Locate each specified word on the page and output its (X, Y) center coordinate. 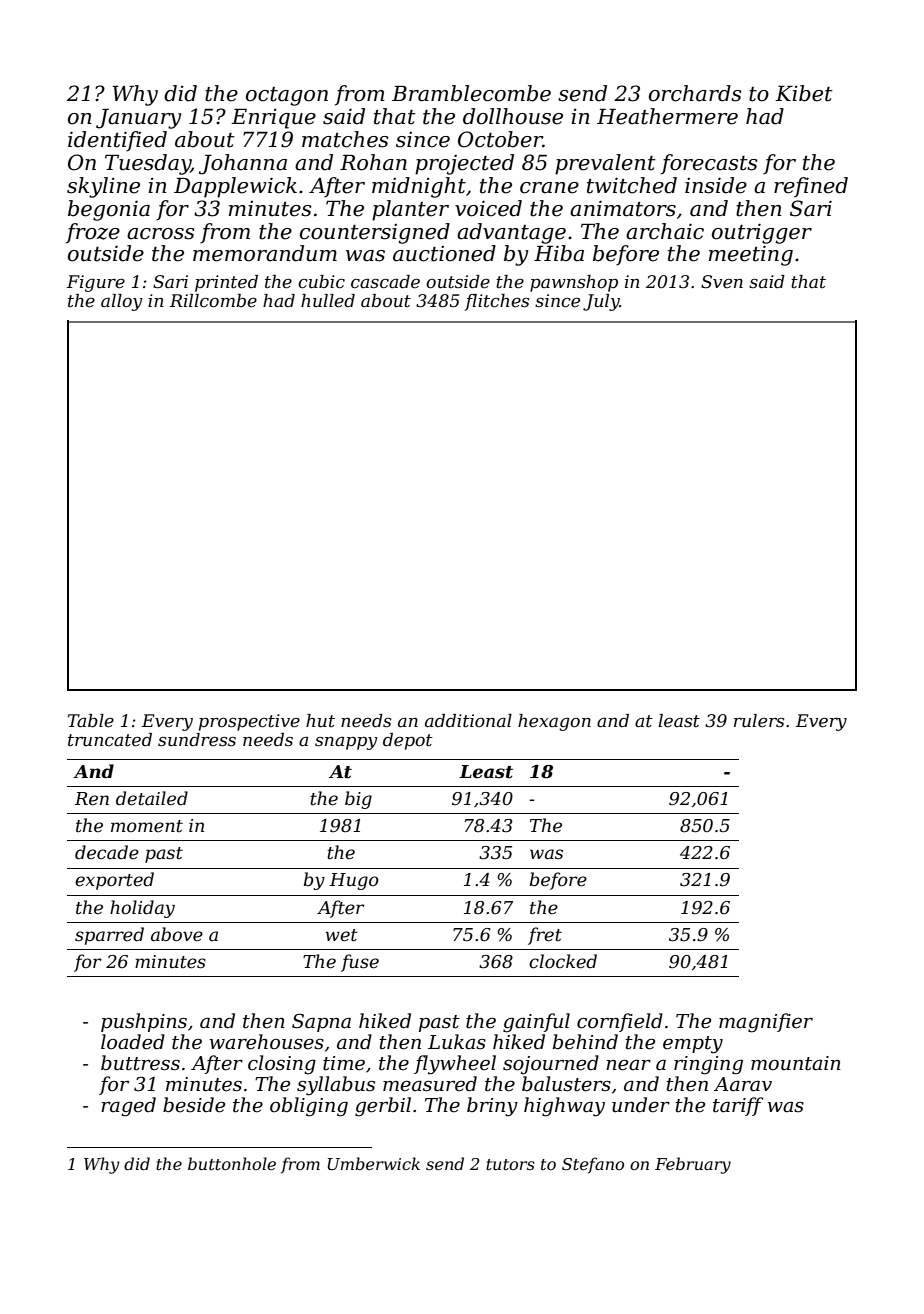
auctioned (444, 253)
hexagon (554, 722)
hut (320, 720)
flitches (497, 302)
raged (128, 1107)
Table (91, 721)
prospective (249, 722)
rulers (759, 721)
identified (117, 141)
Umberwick (374, 1163)
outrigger (762, 233)
